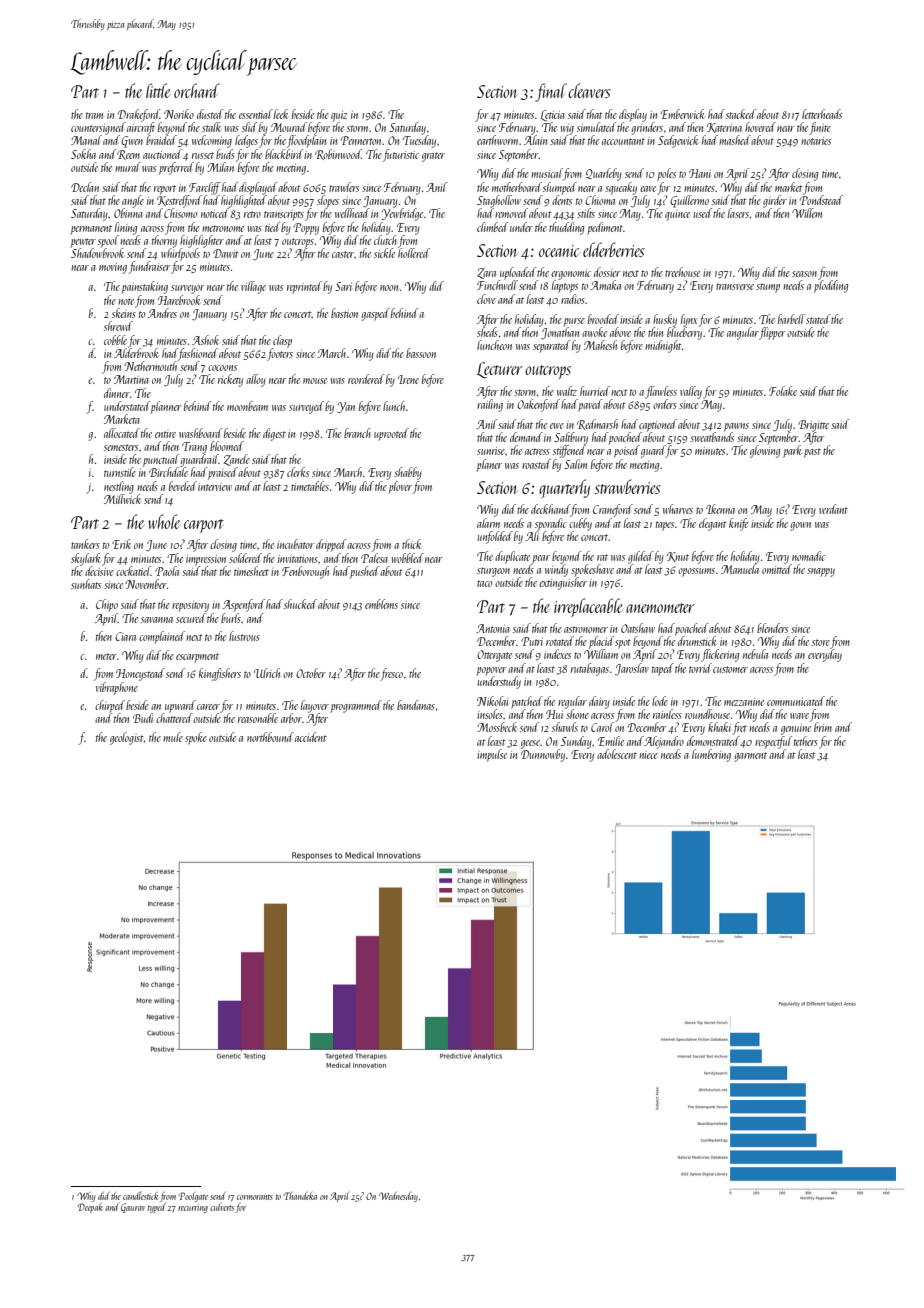  Describe the element at coordinates (158, 90) in the document. I see `little` at that location.
